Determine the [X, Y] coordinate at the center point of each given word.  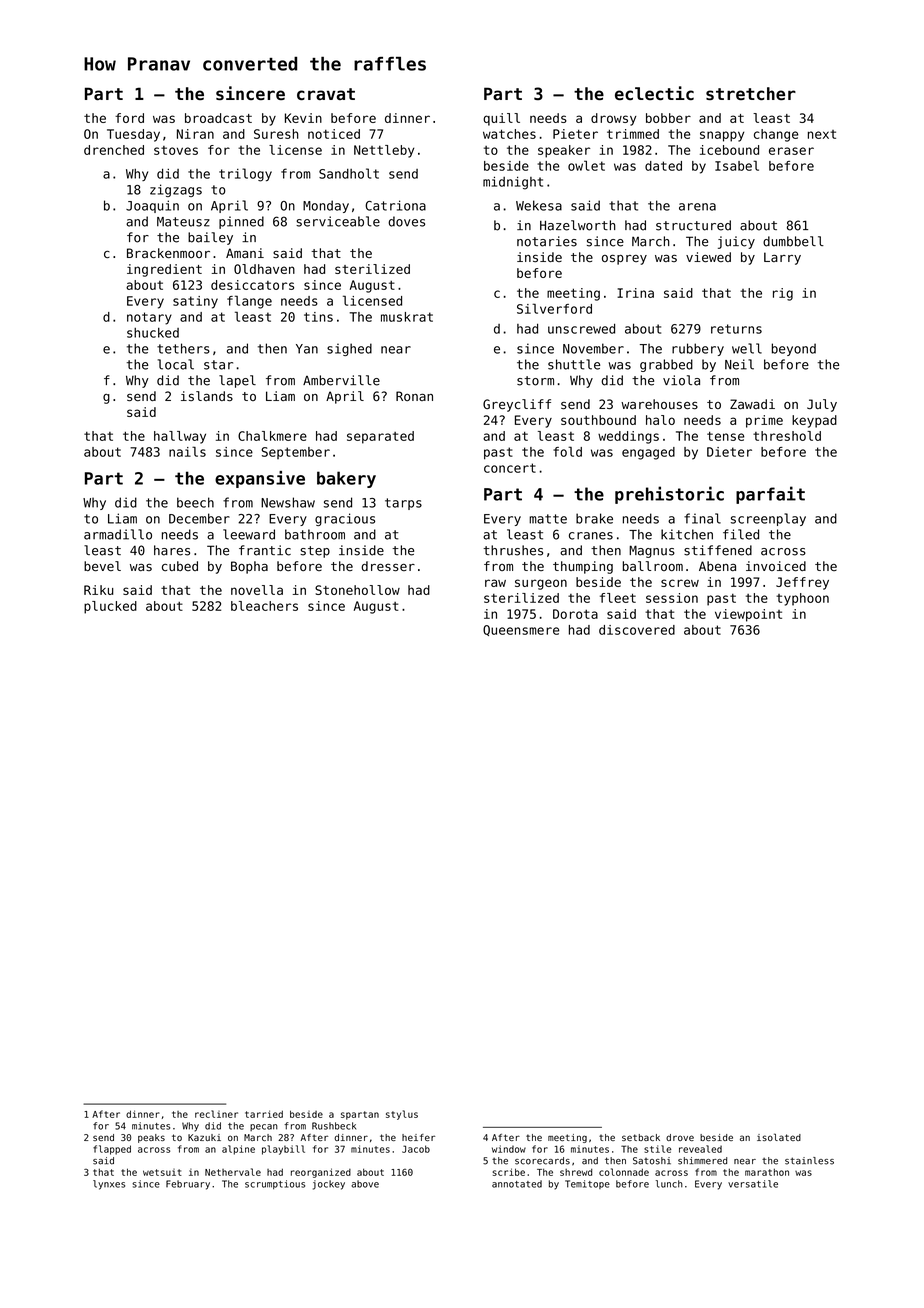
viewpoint [748, 615]
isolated [779, 1137]
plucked [110, 607]
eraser [791, 151]
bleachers [264, 606]
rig [783, 294]
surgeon [541, 584]
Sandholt [349, 173]
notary [149, 318]
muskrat [407, 317]
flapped [112, 1150]
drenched [114, 150]
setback [641, 1137]
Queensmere [521, 630]
